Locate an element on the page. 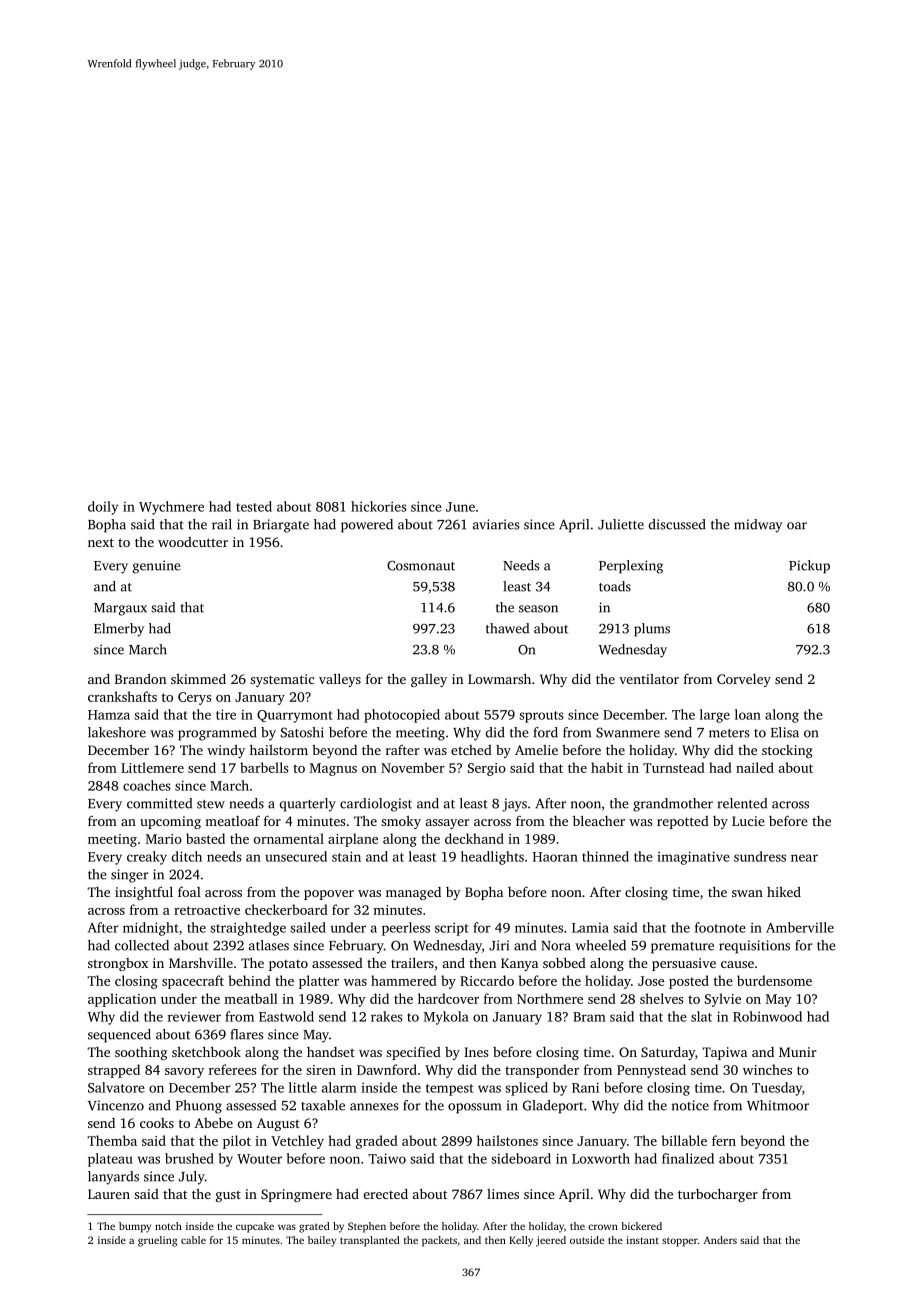  meters is located at coordinates (729, 733).
